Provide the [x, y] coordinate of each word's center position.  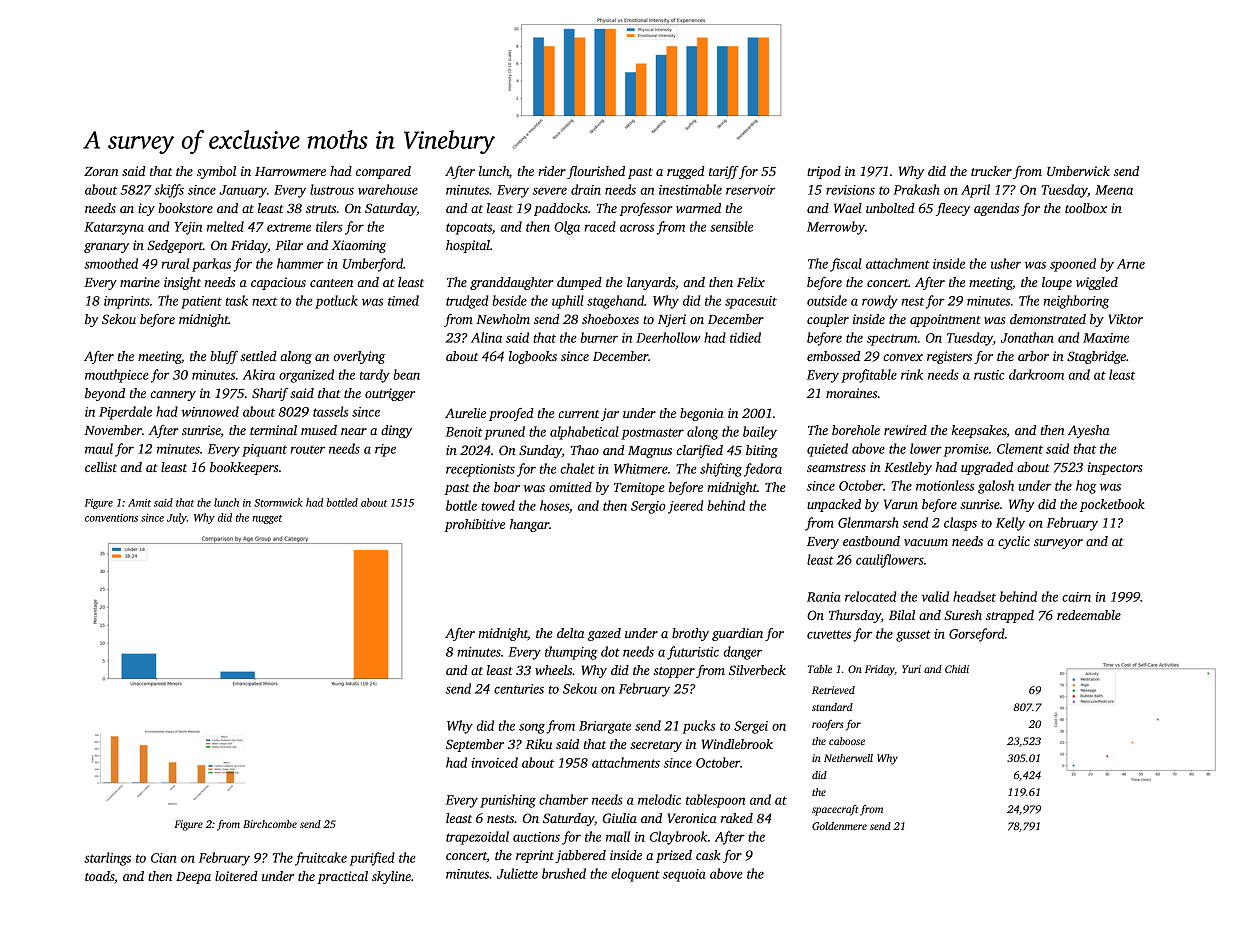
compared [383, 172]
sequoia [684, 875]
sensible [731, 226]
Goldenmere [839, 826]
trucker [991, 171]
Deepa [193, 878]
